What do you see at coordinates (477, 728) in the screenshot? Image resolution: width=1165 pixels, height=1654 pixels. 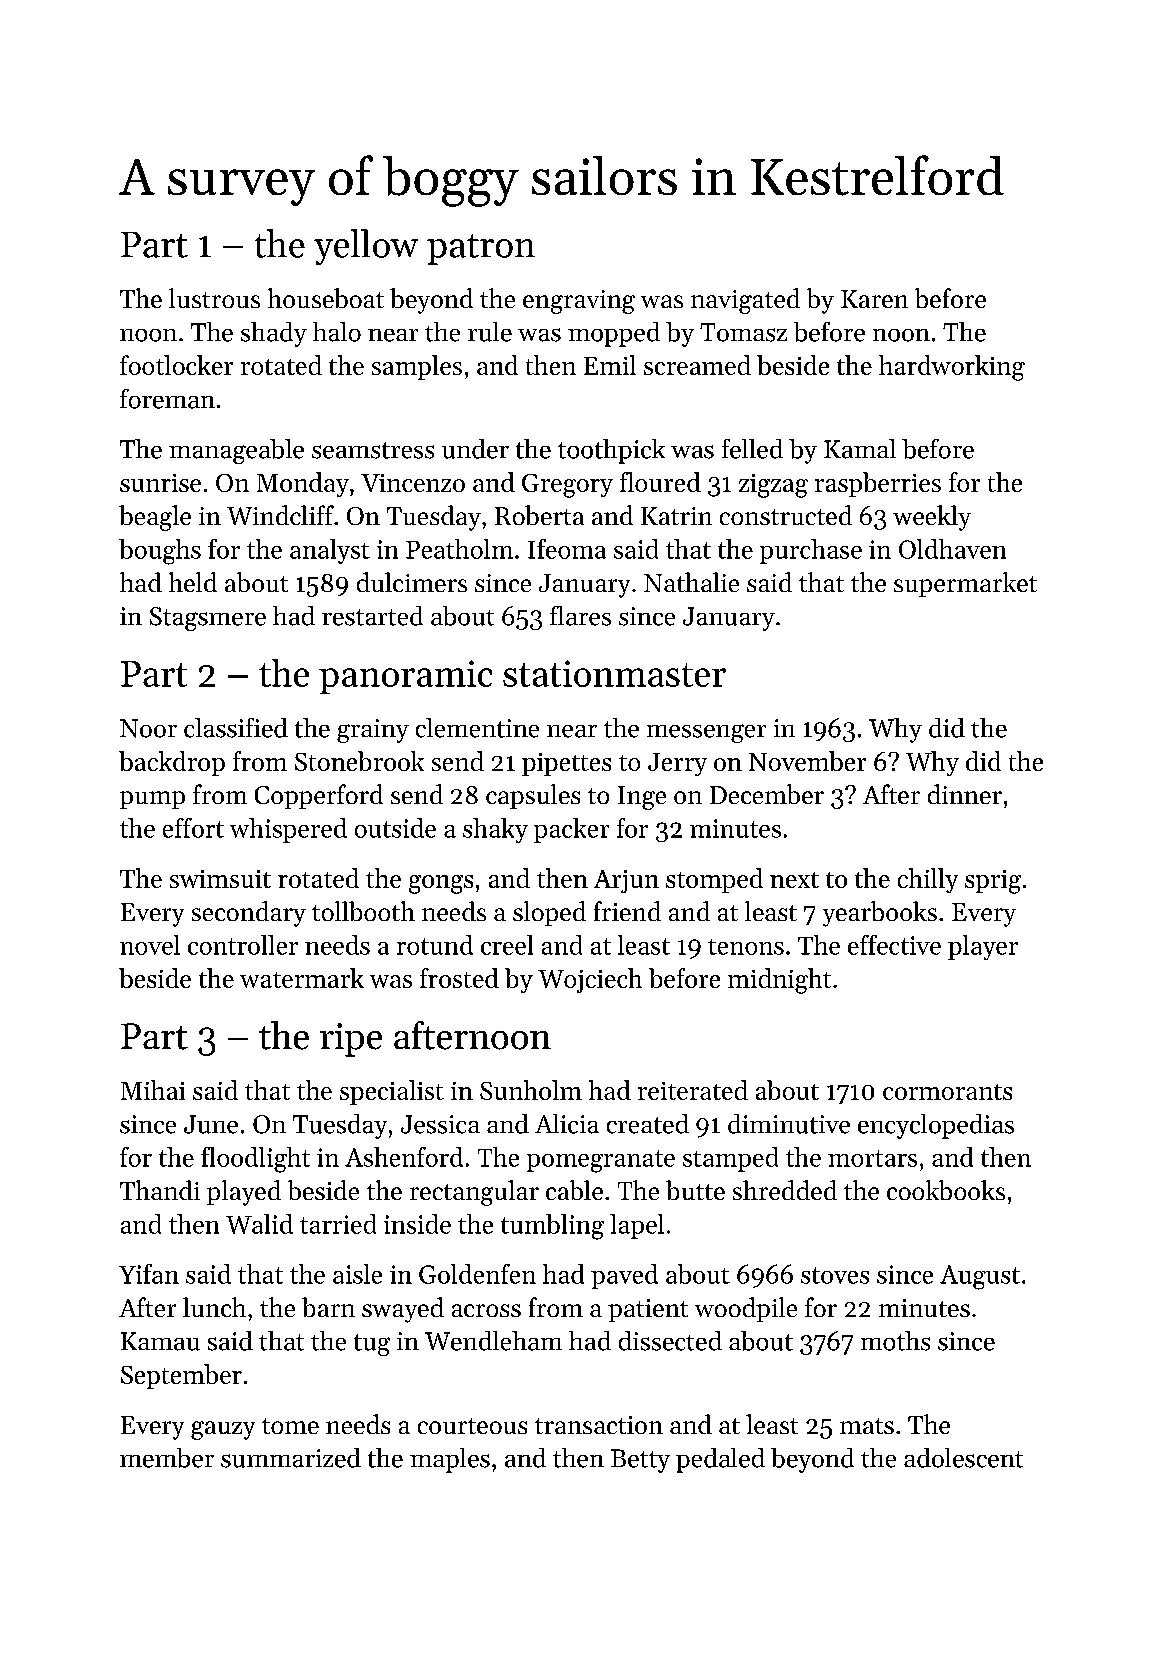 I see `clementine` at bounding box center [477, 728].
